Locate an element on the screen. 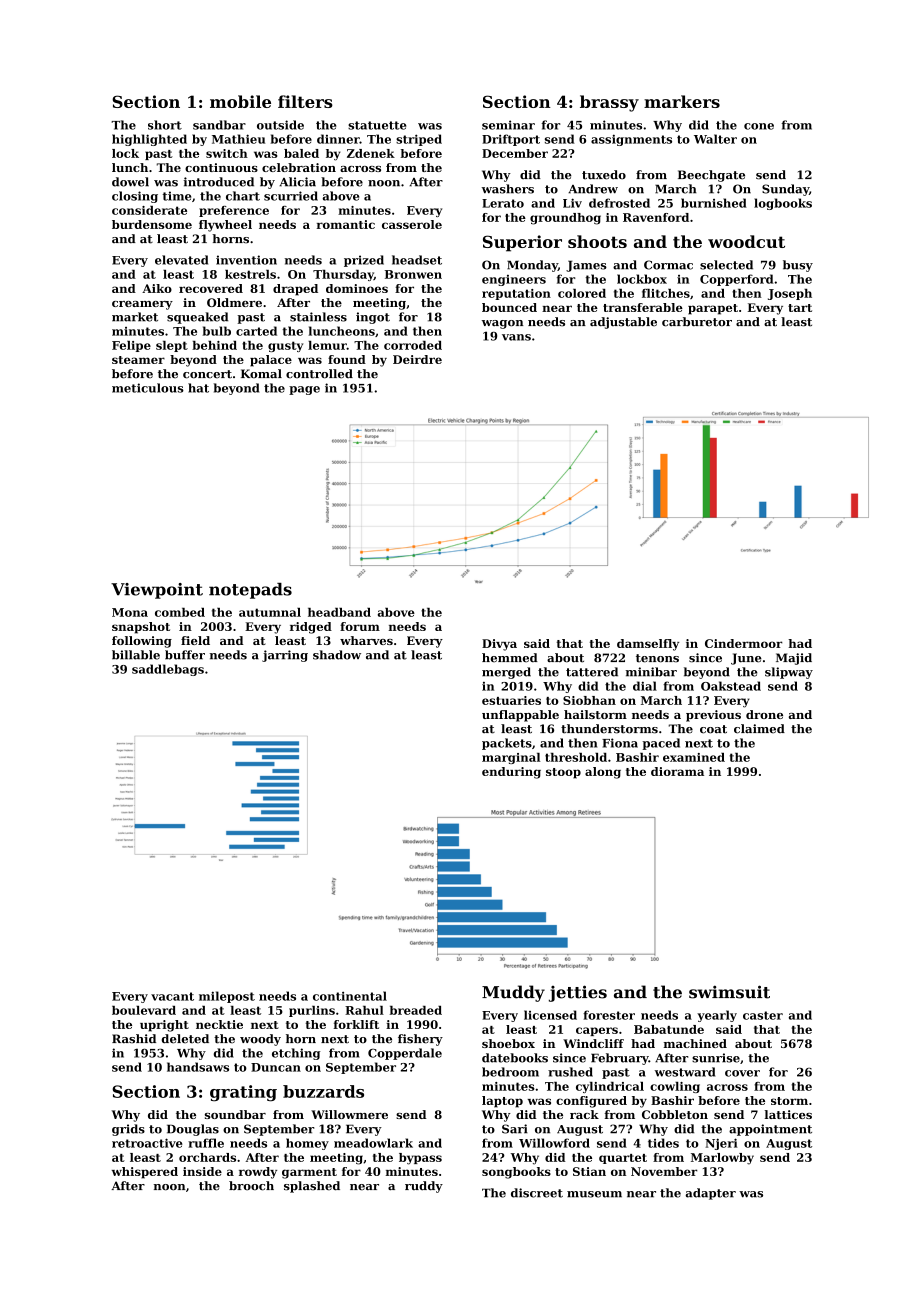 This screenshot has width=924, height=1308. brooch is located at coordinates (251, 1186).
